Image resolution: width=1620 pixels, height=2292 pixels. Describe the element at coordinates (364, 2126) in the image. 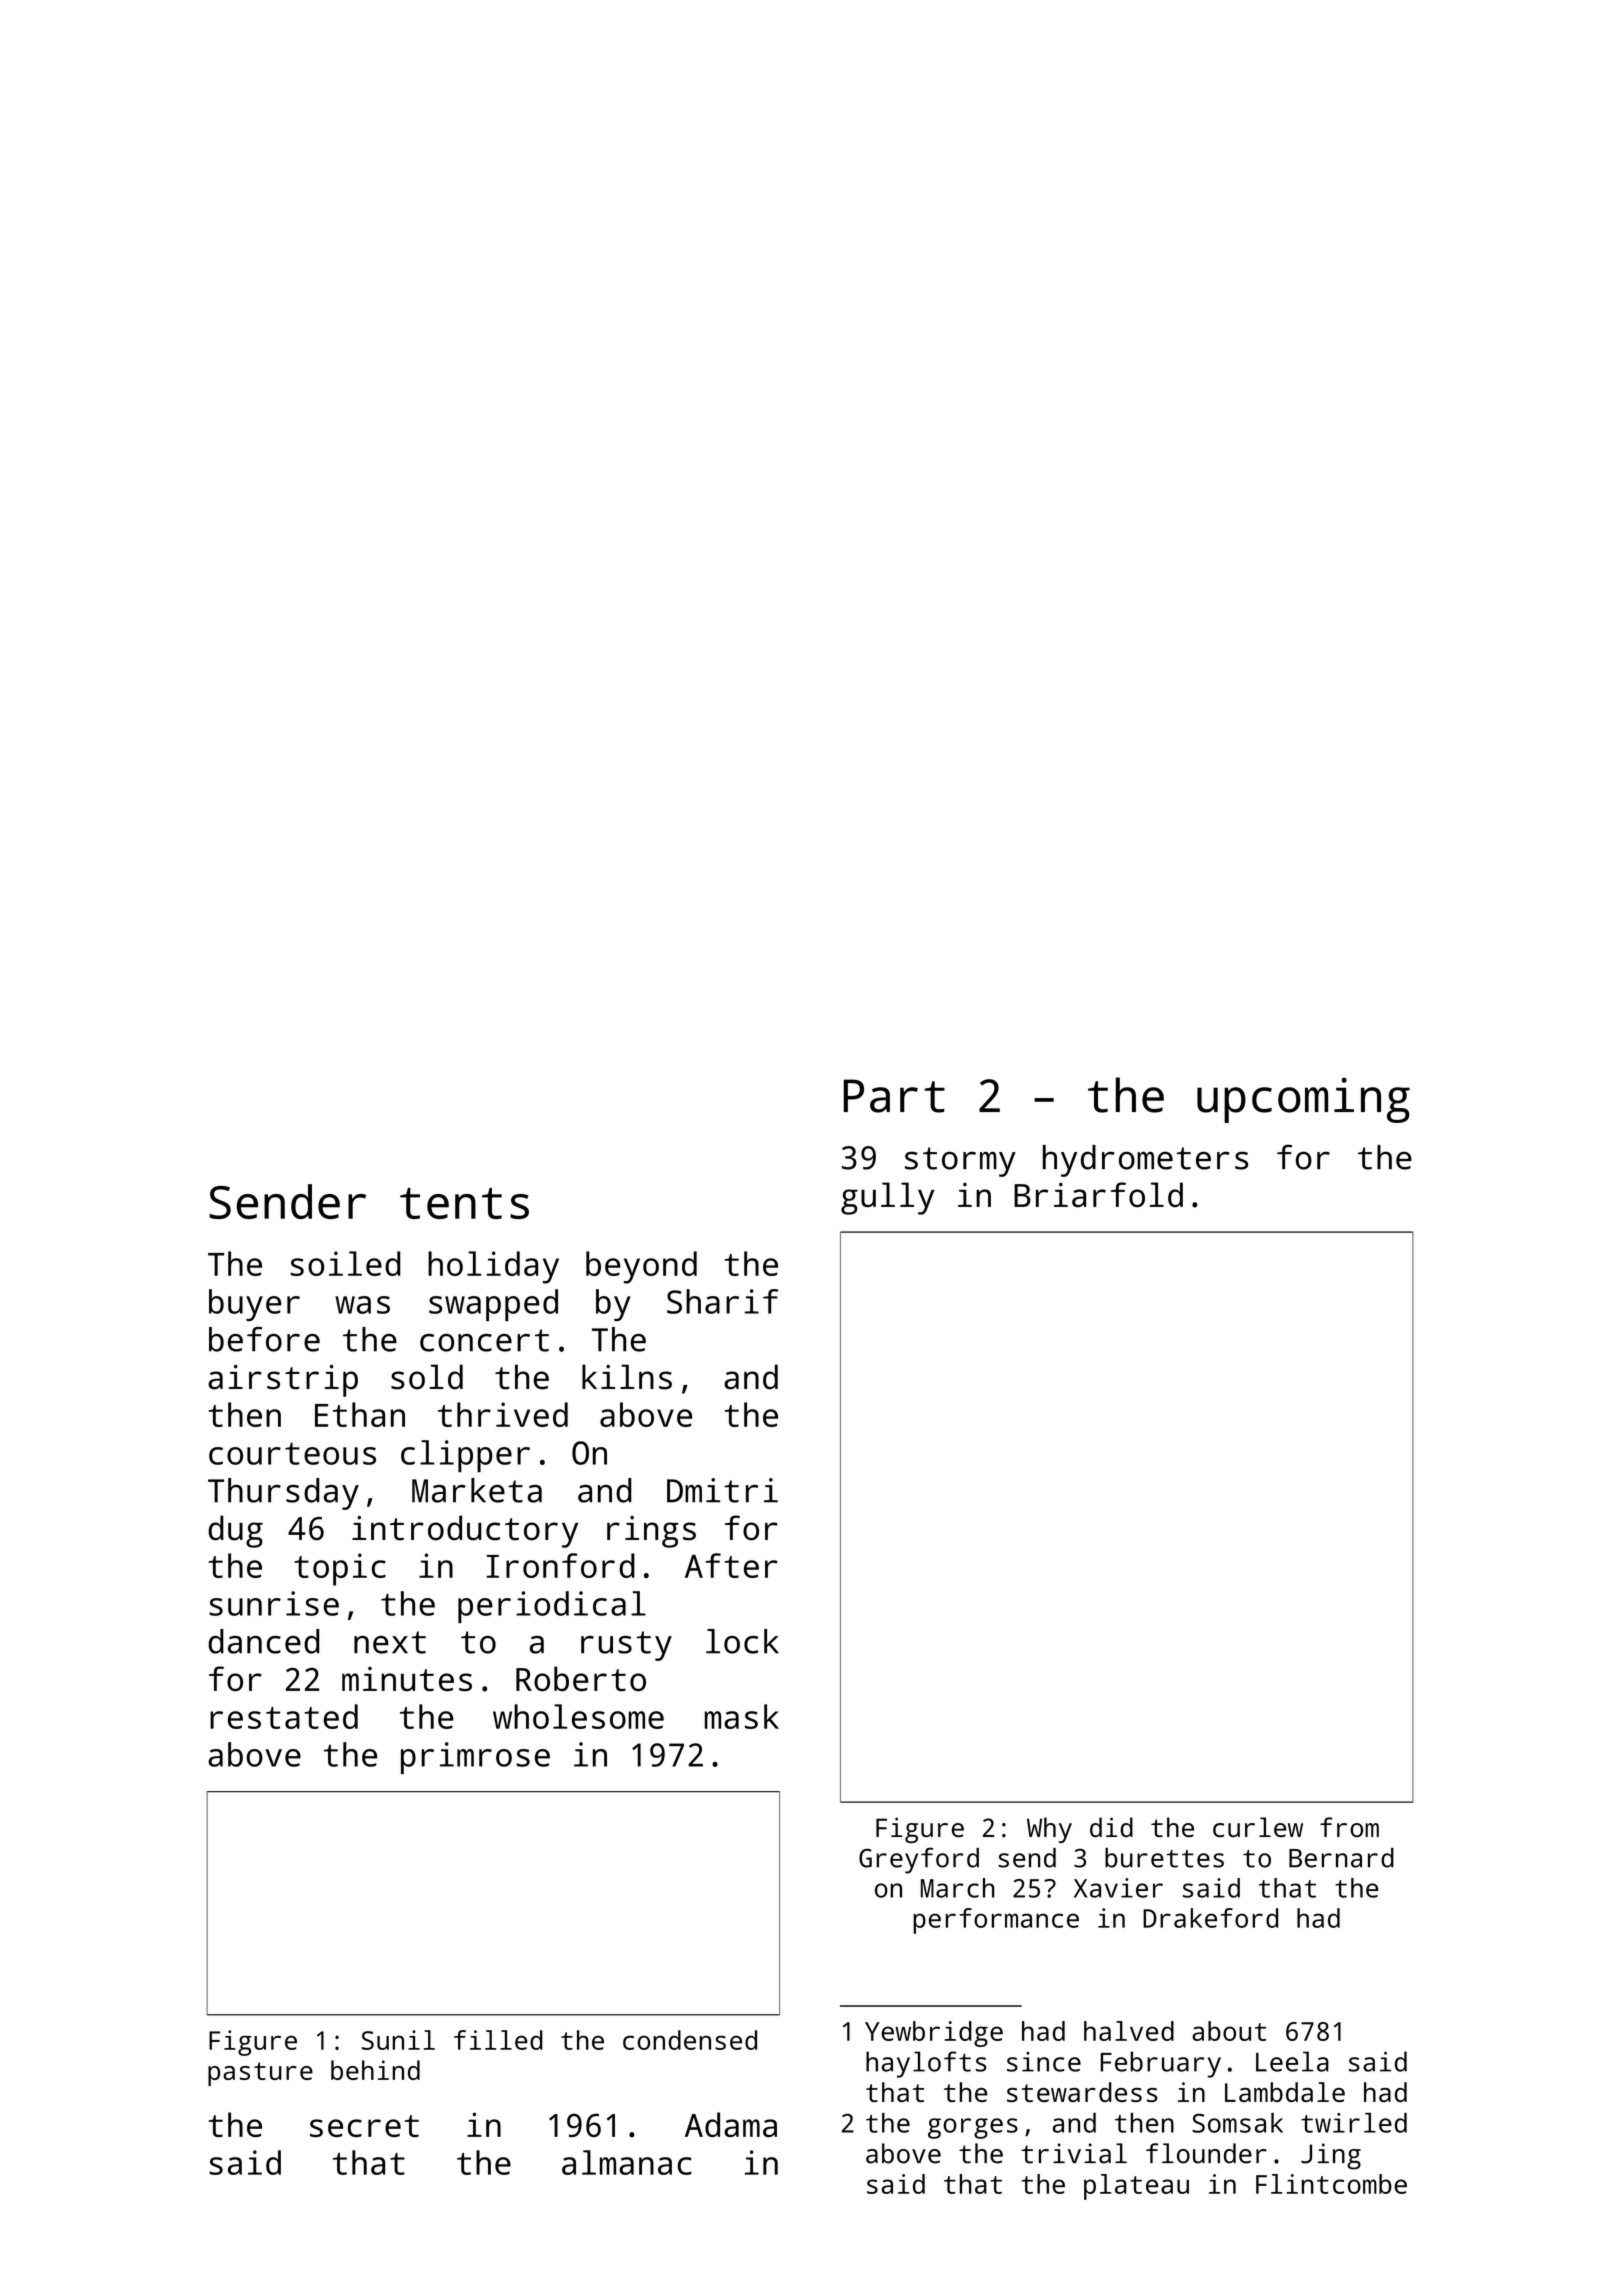

I see `secret` at that location.
